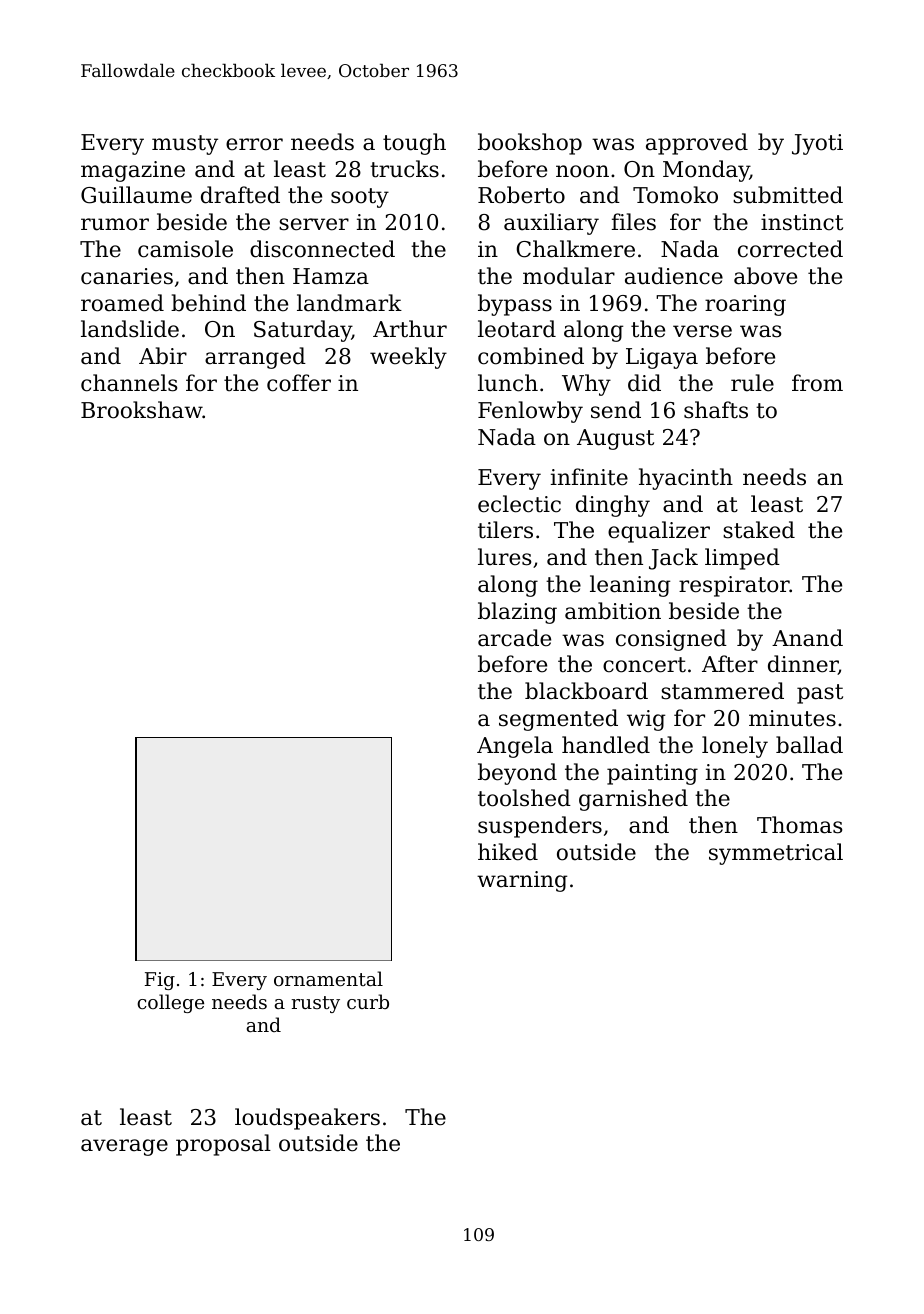 The width and height of the page is (924, 1314). What do you see at coordinates (223, 1145) in the page?
I see `proposal` at bounding box center [223, 1145].
